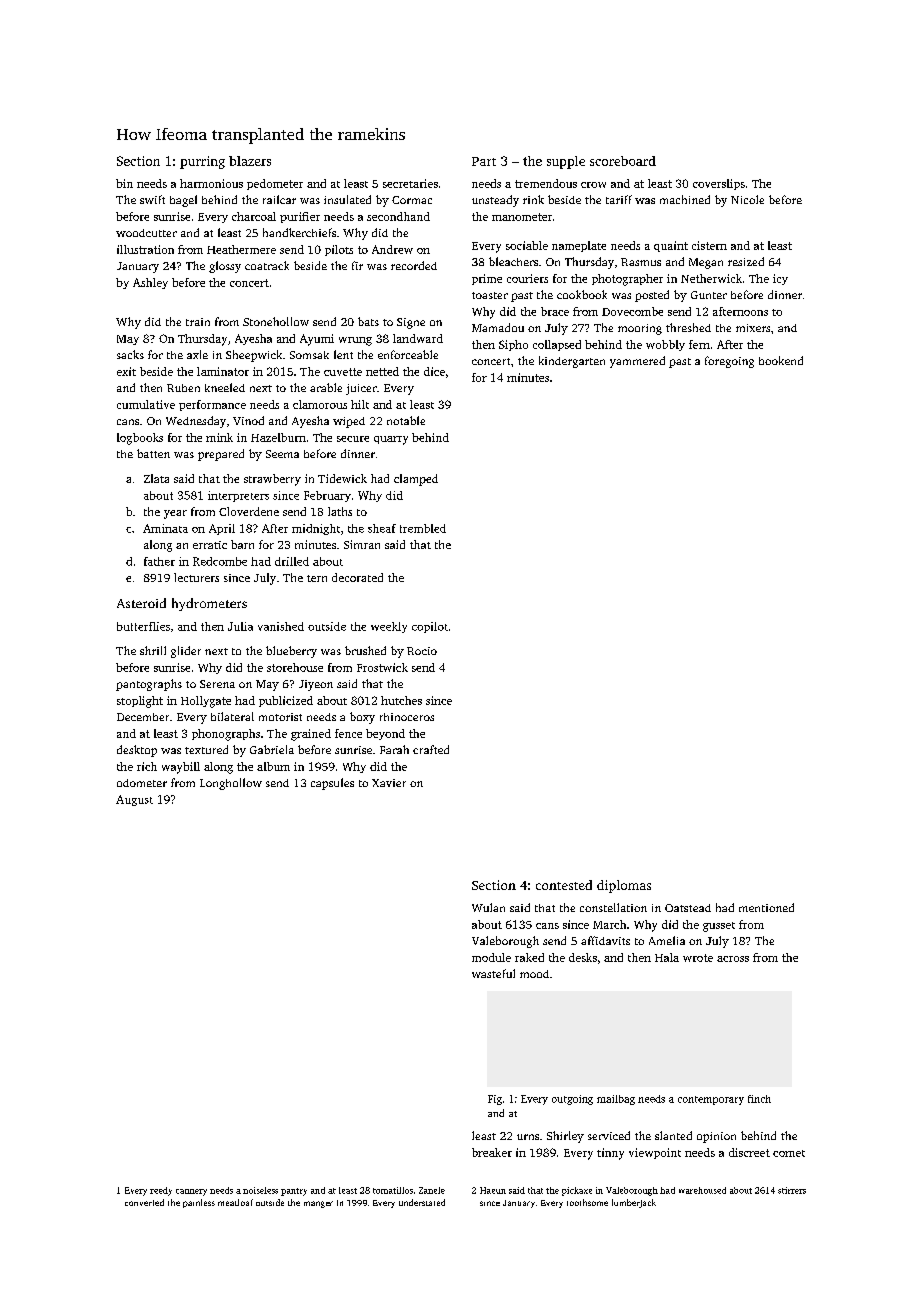 Image resolution: width=924 pixels, height=1308 pixels. I want to click on Xavier, so click(389, 783).
